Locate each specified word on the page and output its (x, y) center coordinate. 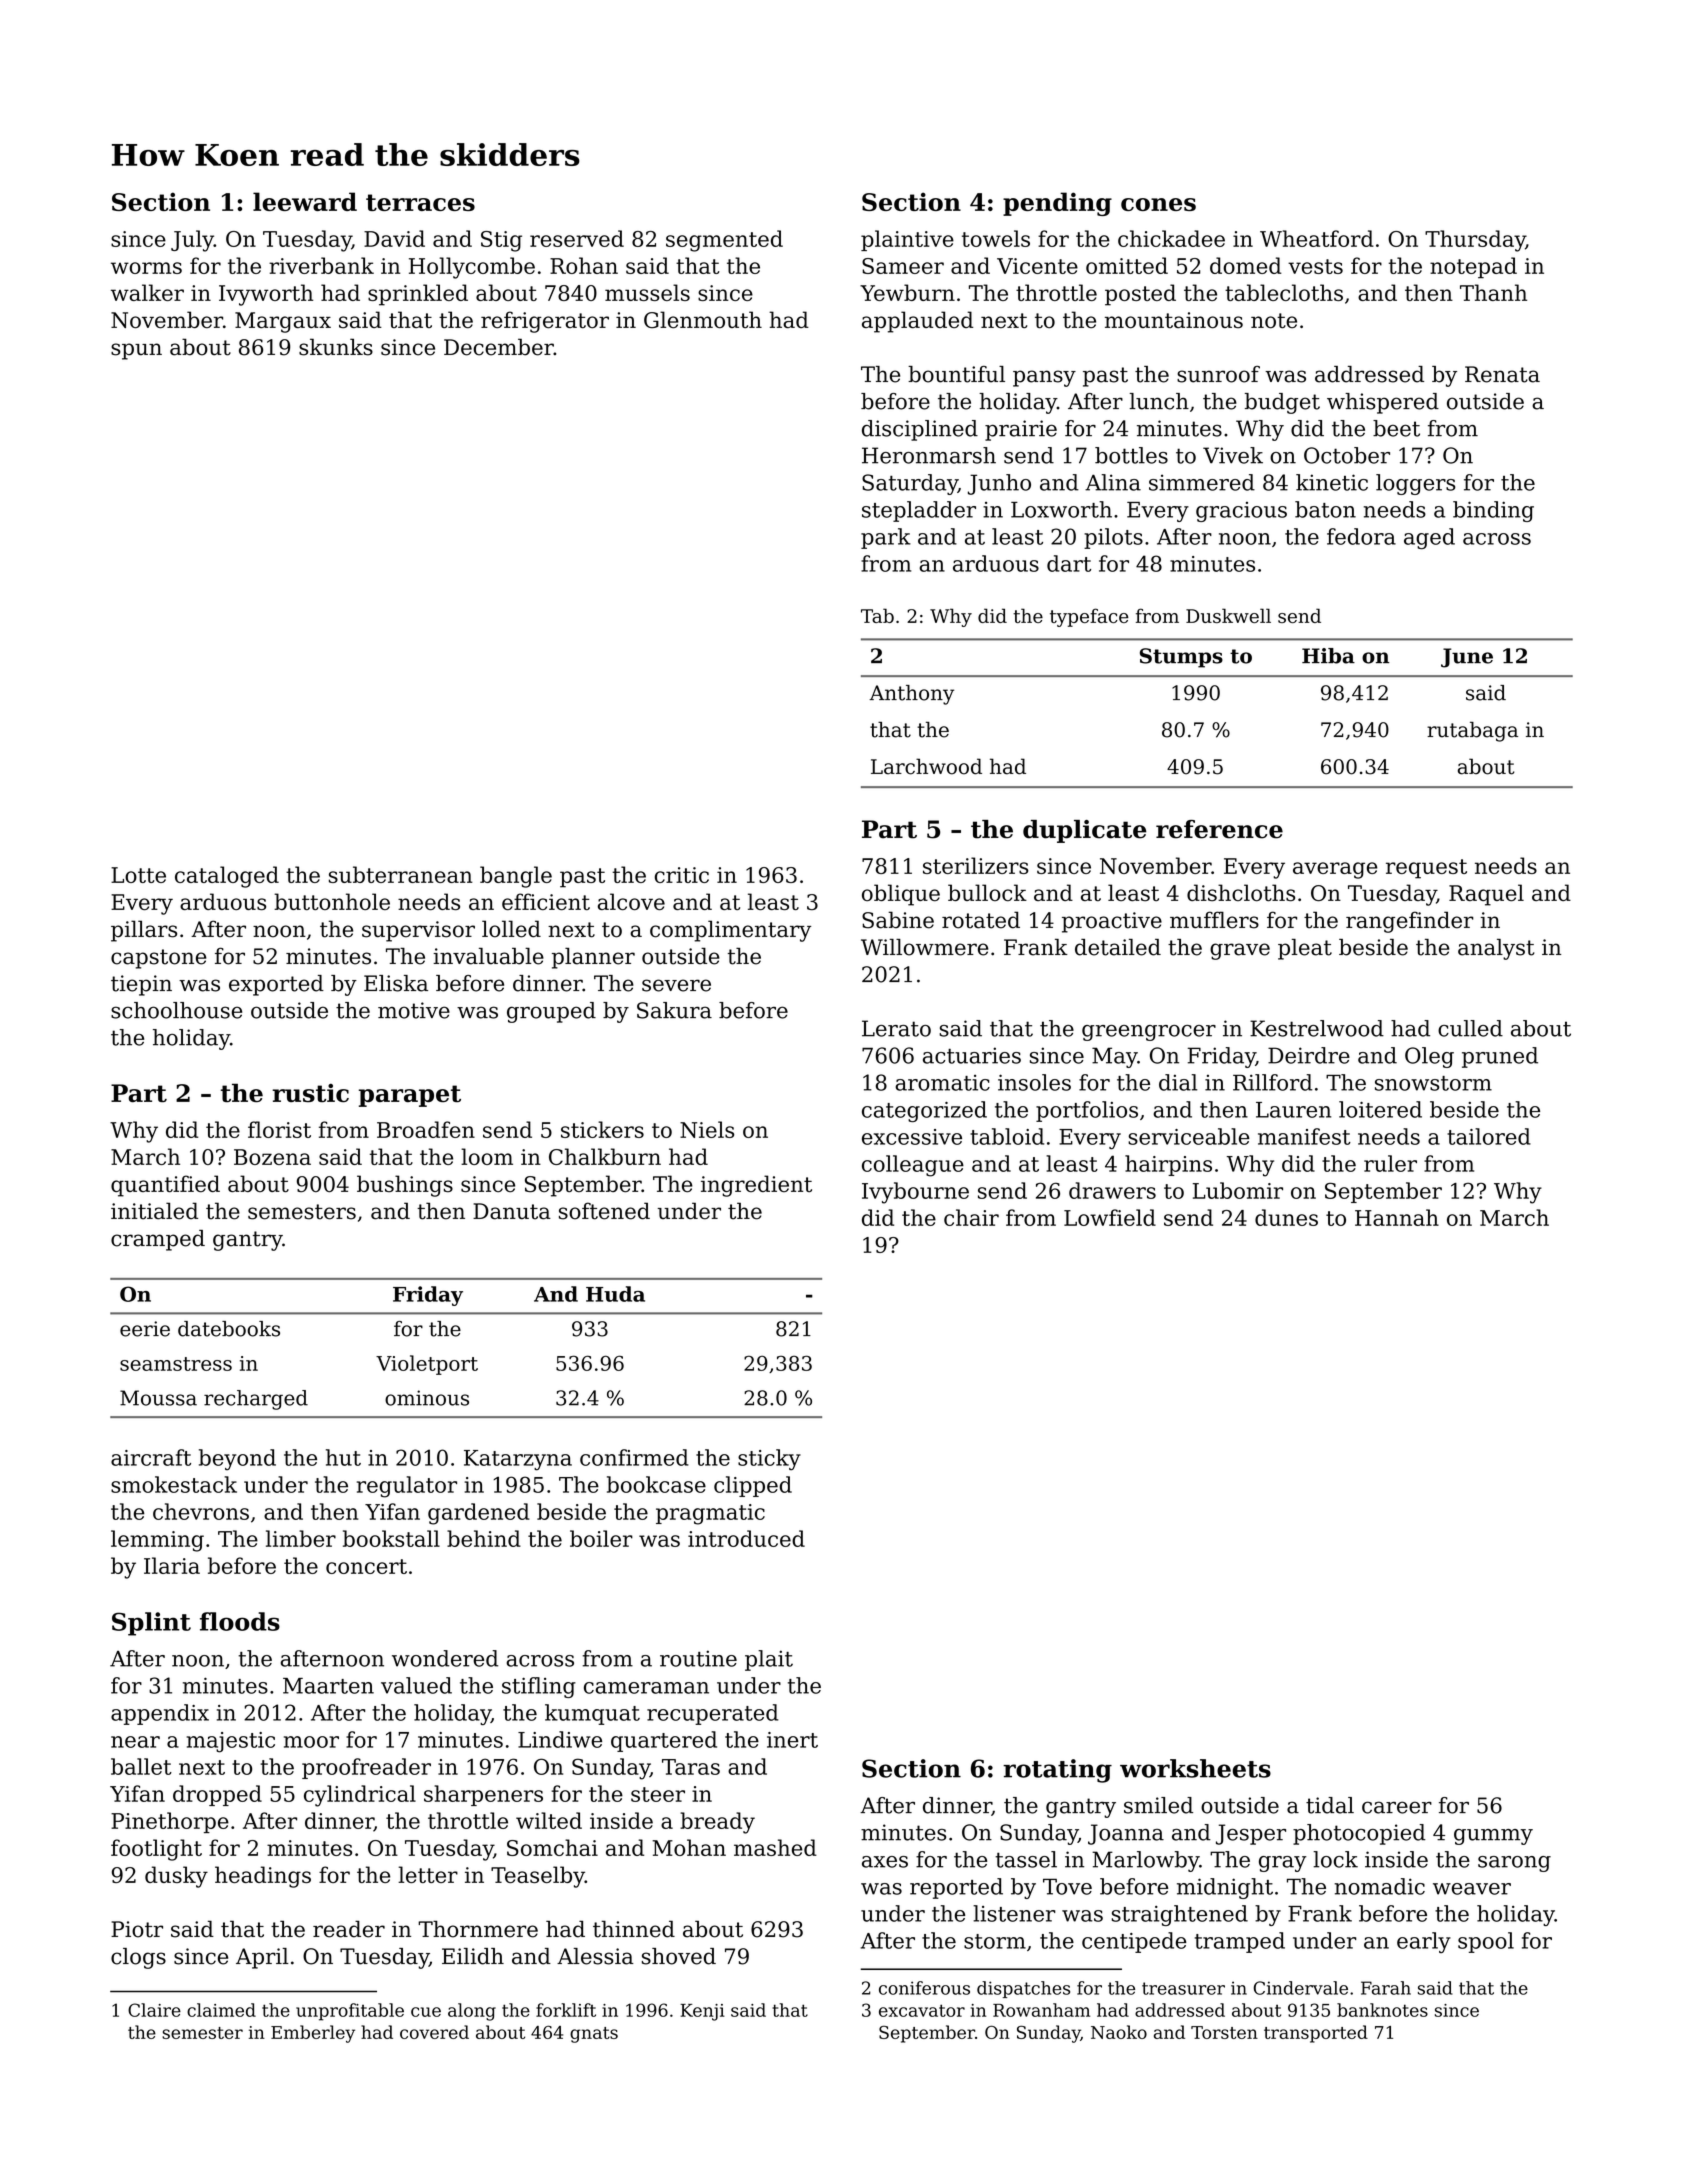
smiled (1158, 1805)
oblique (901, 895)
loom (487, 1156)
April (262, 1958)
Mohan (689, 1847)
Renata (1502, 374)
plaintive (907, 240)
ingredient (756, 1186)
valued (416, 1685)
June (1467, 658)
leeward (305, 201)
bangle (516, 877)
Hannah (1397, 1217)
